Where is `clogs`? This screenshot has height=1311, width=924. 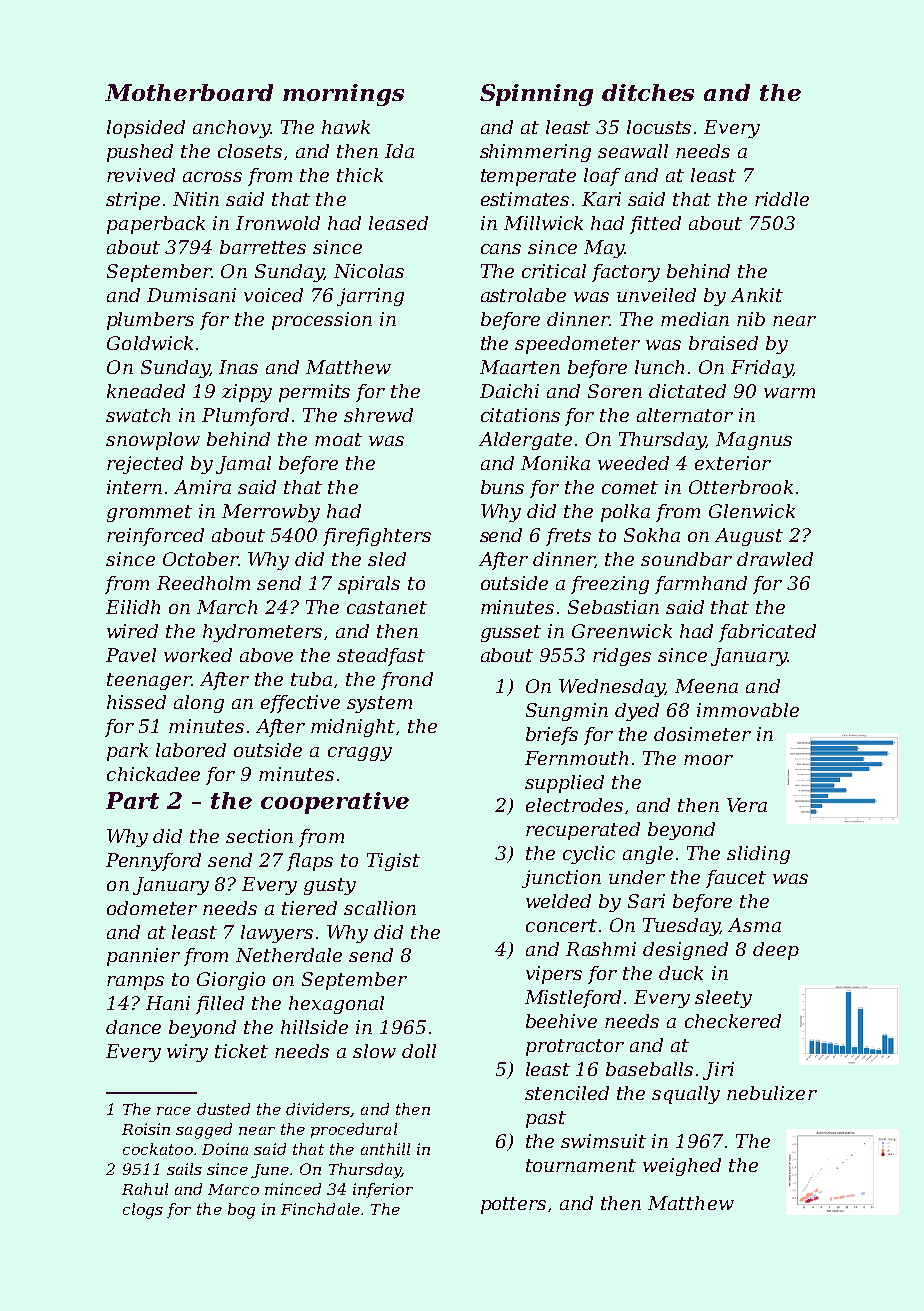
clogs is located at coordinates (143, 1211).
